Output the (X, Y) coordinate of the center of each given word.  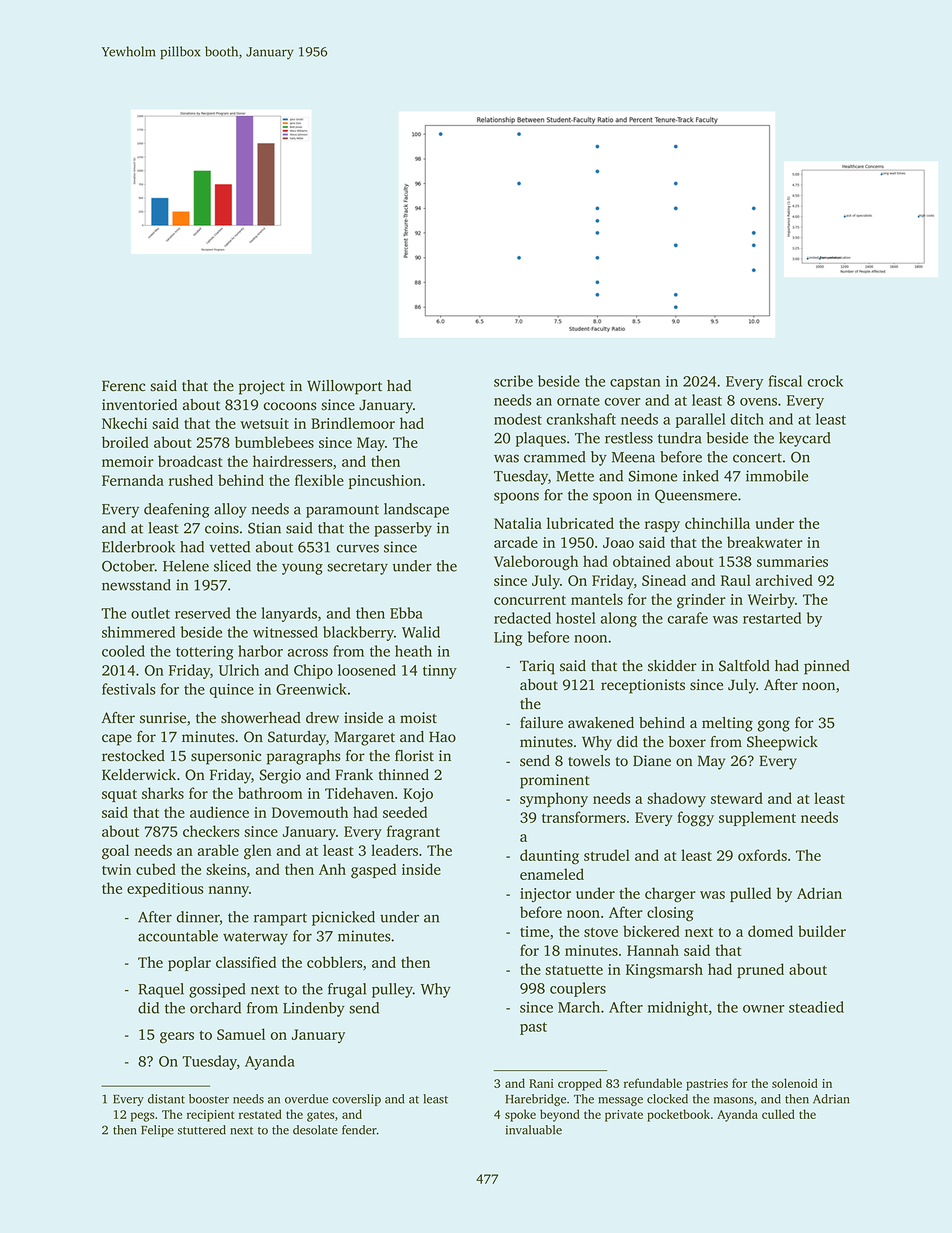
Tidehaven (359, 793)
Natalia (518, 523)
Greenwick (311, 689)
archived (784, 580)
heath (413, 651)
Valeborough (536, 563)
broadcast (190, 461)
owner (763, 1009)
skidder (672, 666)
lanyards (289, 614)
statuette (574, 970)
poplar (189, 963)
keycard (804, 439)
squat (119, 795)
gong (774, 726)
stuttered (202, 1130)
